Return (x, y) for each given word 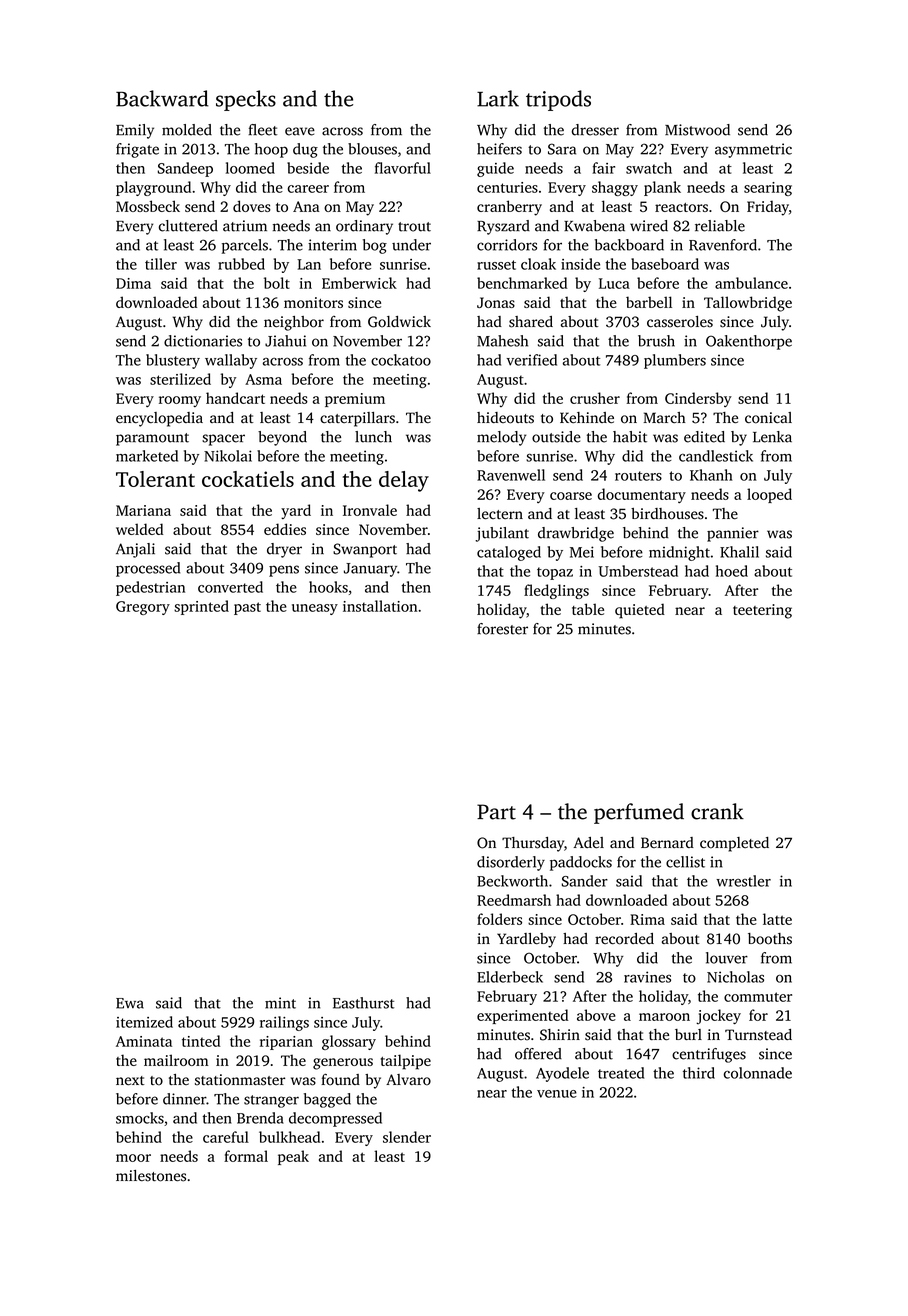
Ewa (130, 1003)
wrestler (743, 881)
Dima (133, 283)
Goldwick (399, 322)
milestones (151, 1176)
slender (407, 1137)
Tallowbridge (748, 304)
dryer (284, 550)
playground (153, 188)
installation (380, 606)
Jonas (496, 302)
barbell (649, 302)
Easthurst (363, 1003)
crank (717, 811)
